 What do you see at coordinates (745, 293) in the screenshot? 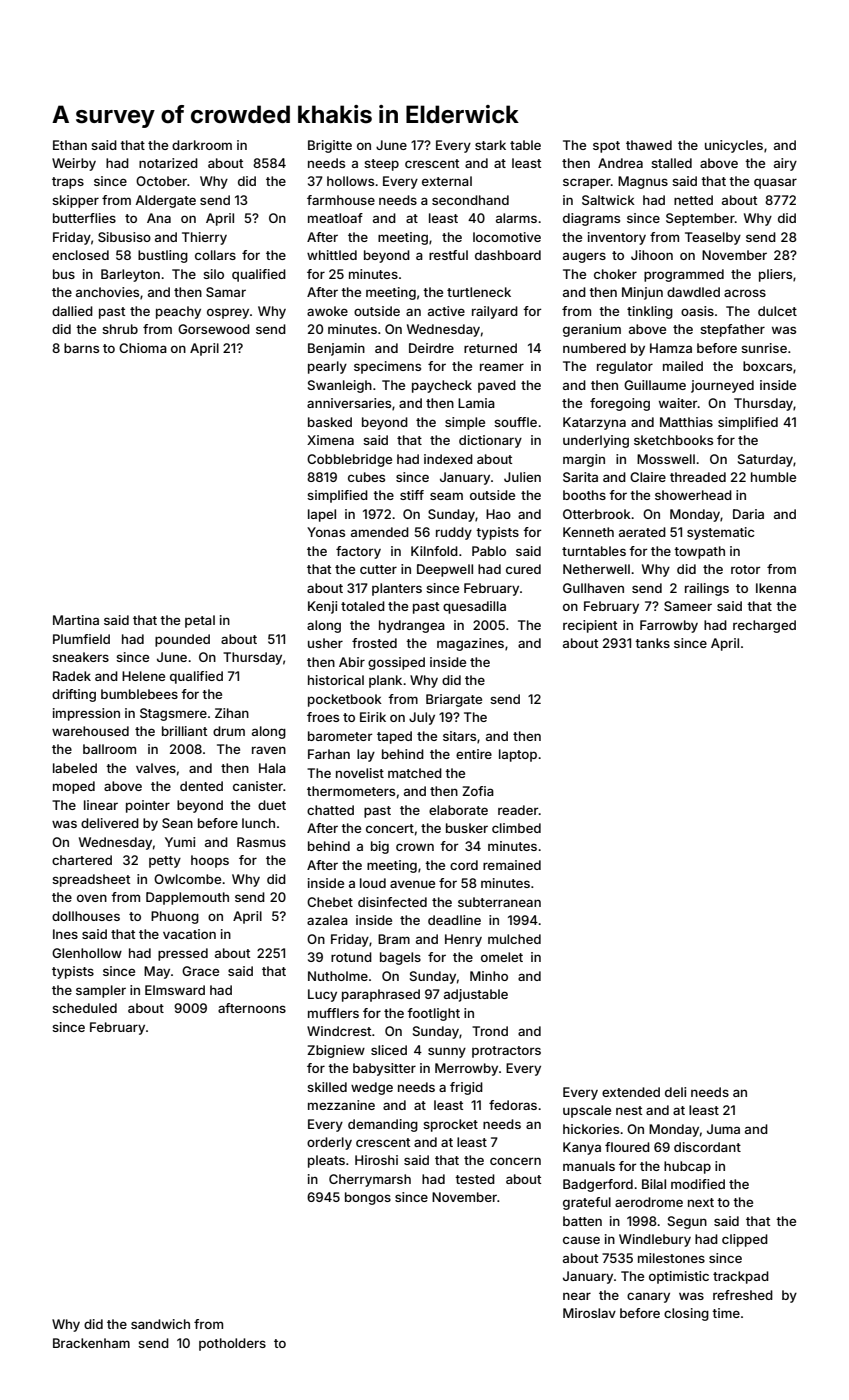
I see `across` at bounding box center [745, 293].
